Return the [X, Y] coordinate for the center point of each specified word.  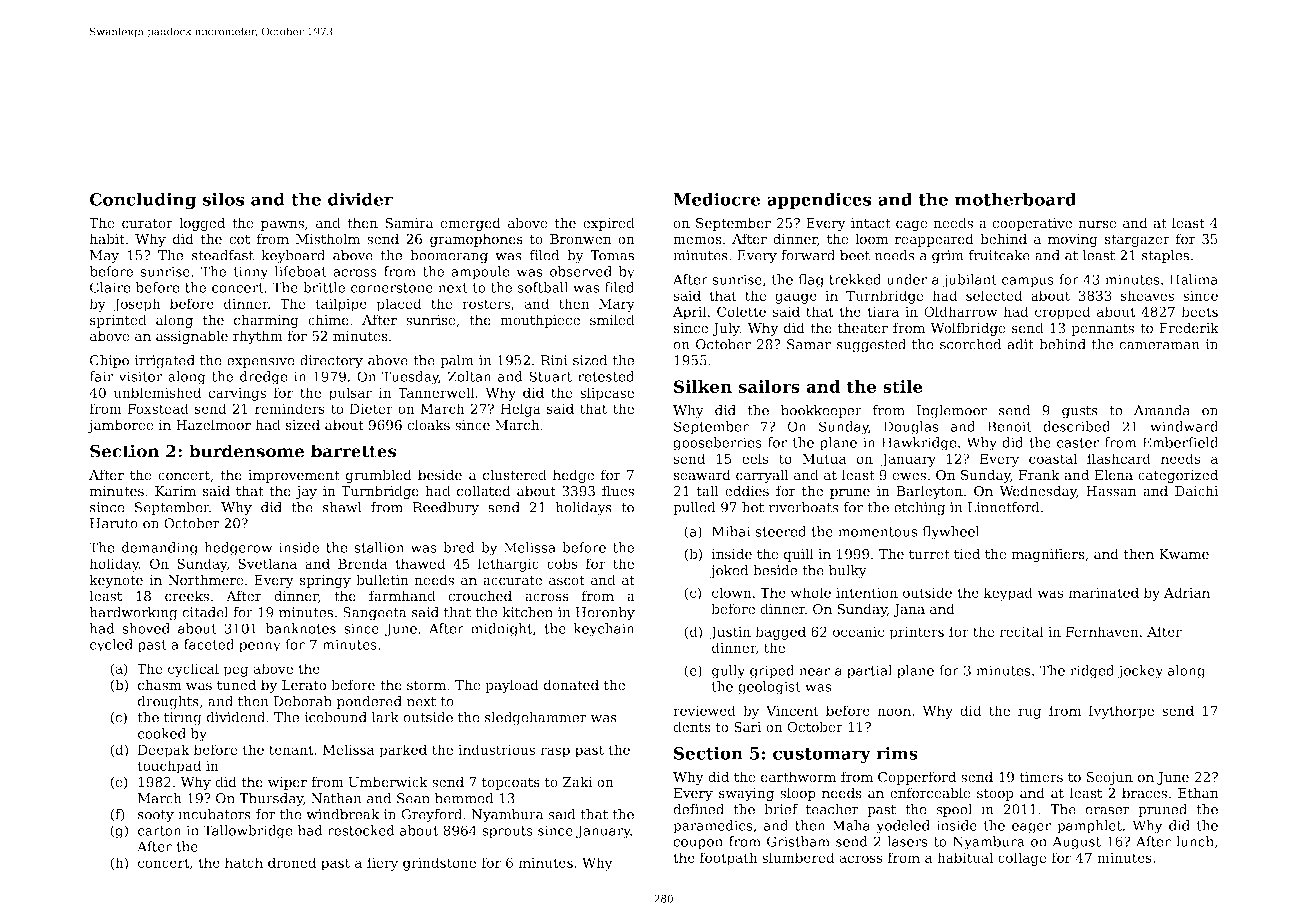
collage [1022, 859]
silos [224, 199]
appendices [819, 200]
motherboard [1015, 199]
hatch [244, 862]
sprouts [507, 832]
